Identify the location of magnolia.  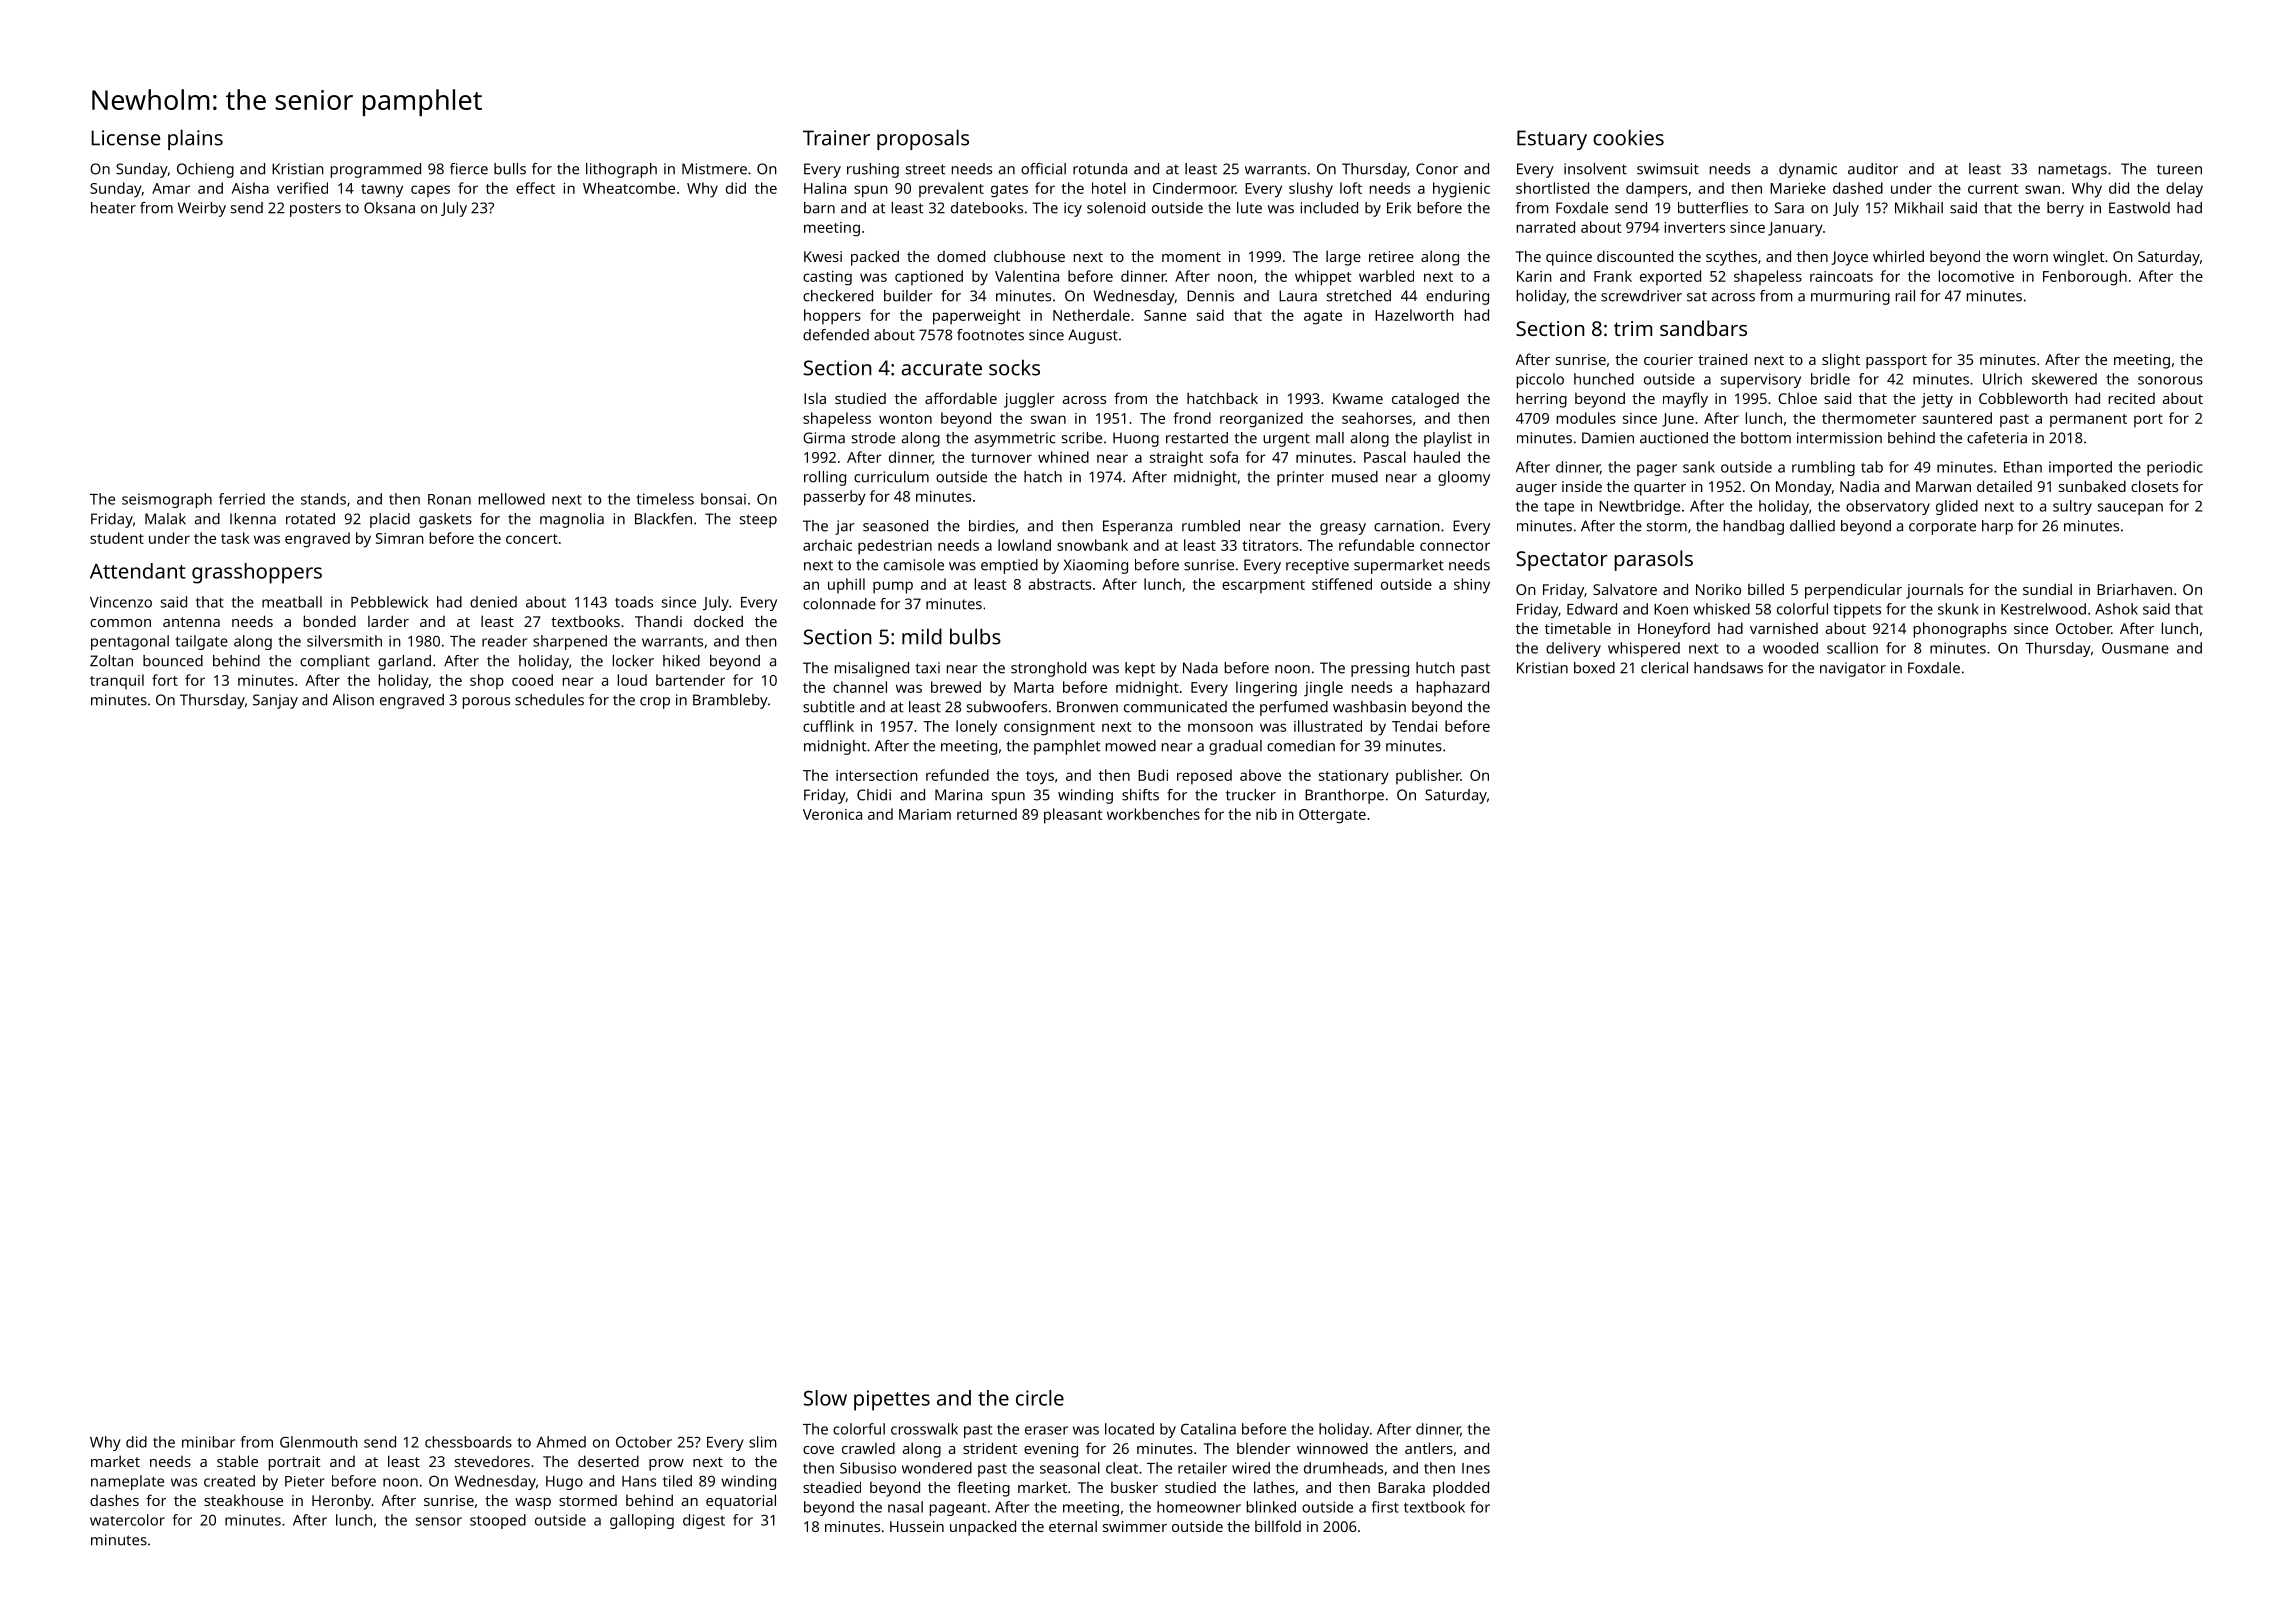
(572, 520).
